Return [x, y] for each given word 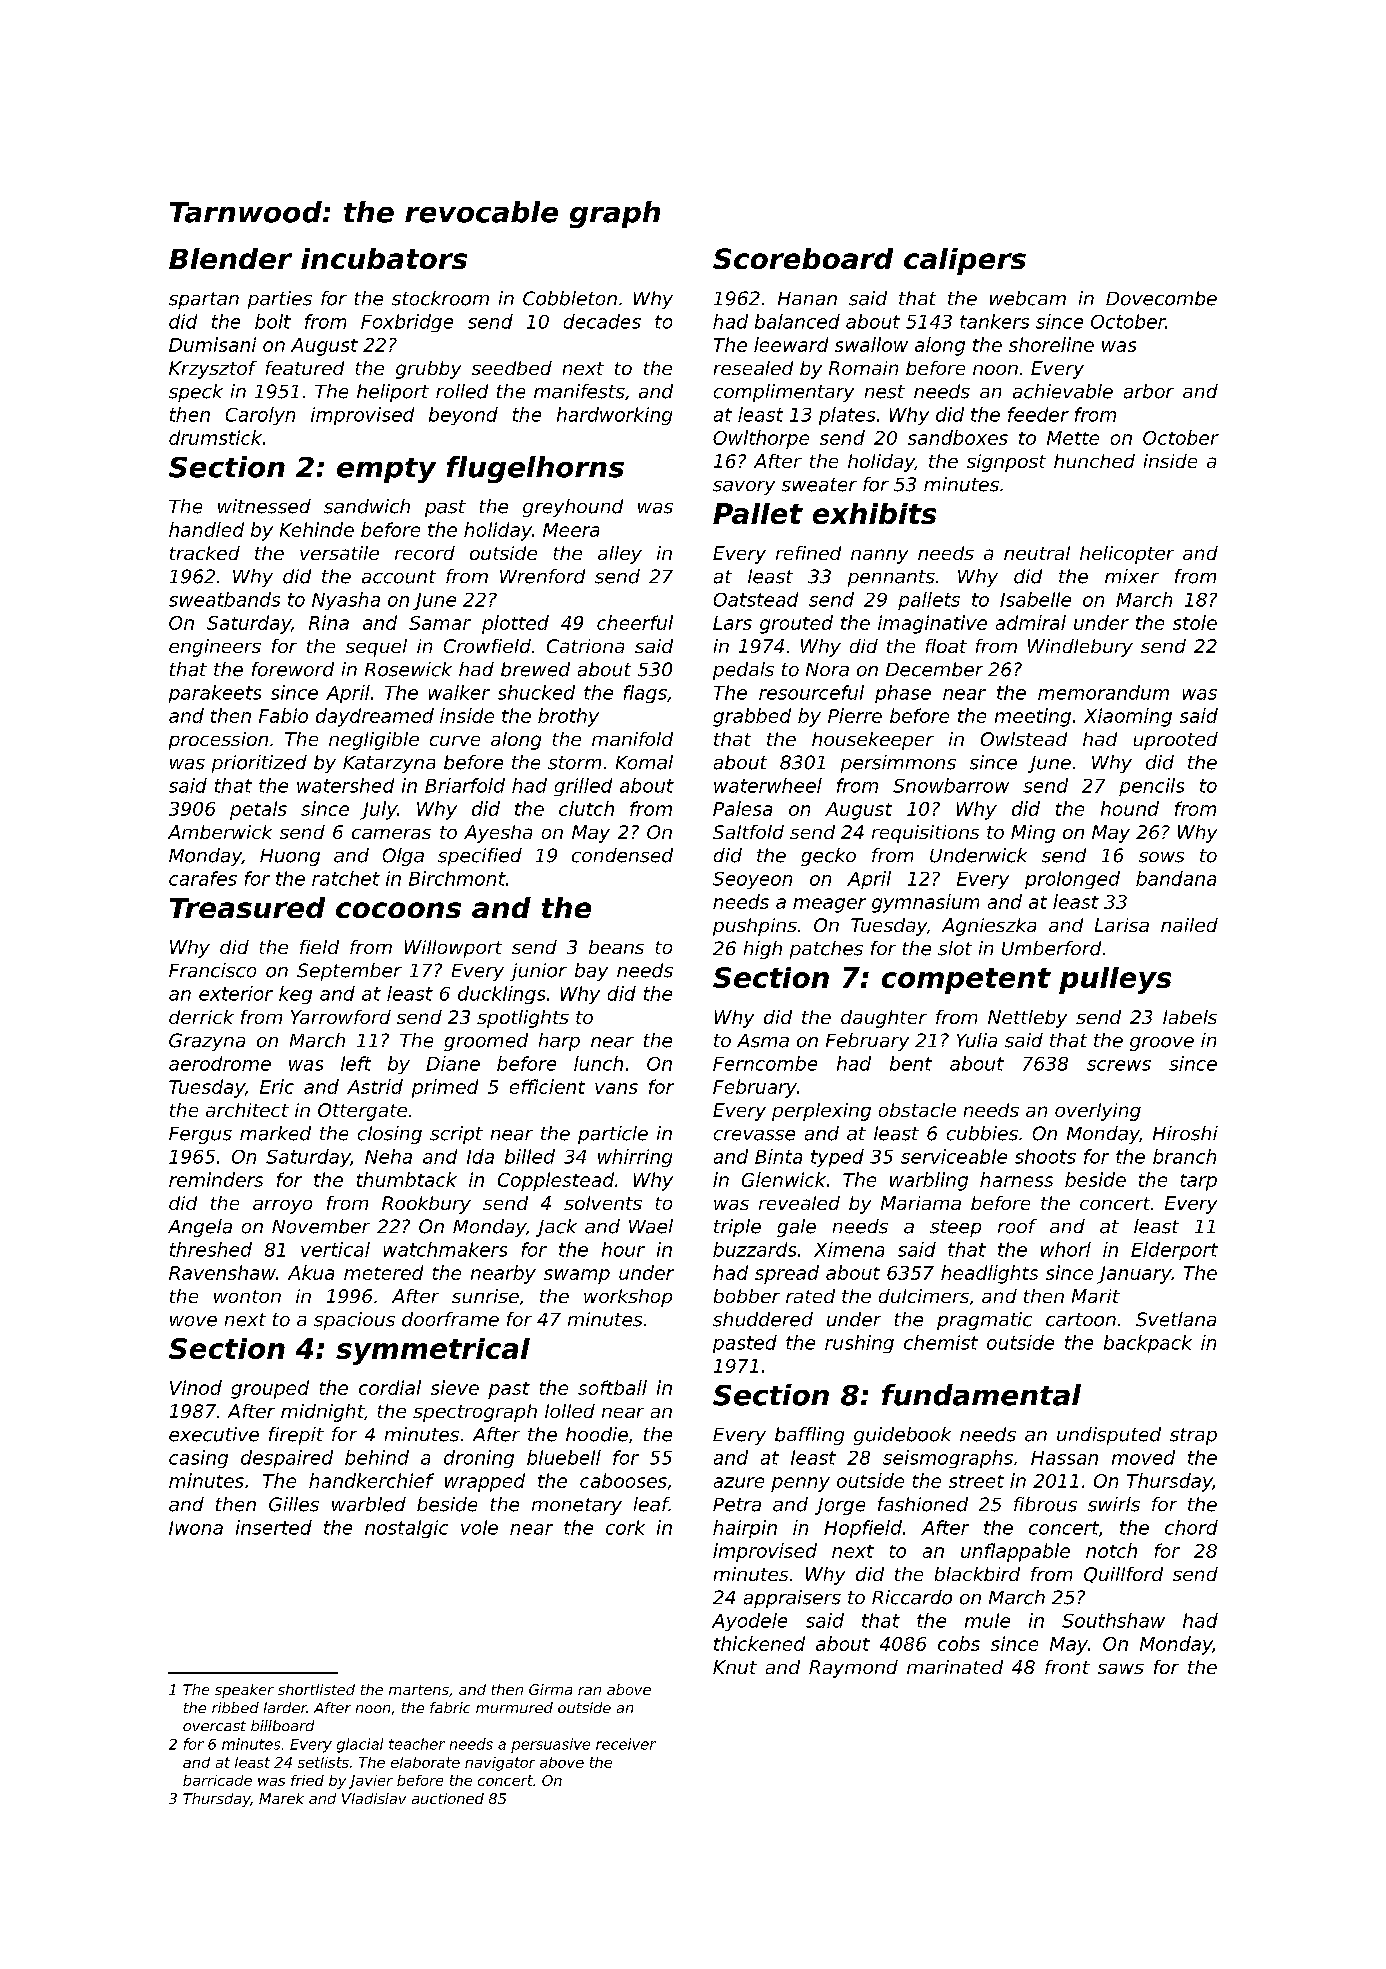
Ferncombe [765, 1063]
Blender [230, 258]
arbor [1149, 391]
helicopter [1127, 555]
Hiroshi [1185, 1133]
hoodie [597, 1434]
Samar [440, 623]
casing [198, 1459]
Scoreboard [803, 258]
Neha [388, 1156]
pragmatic [984, 1321]
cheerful [635, 622]
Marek [281, 1798]
